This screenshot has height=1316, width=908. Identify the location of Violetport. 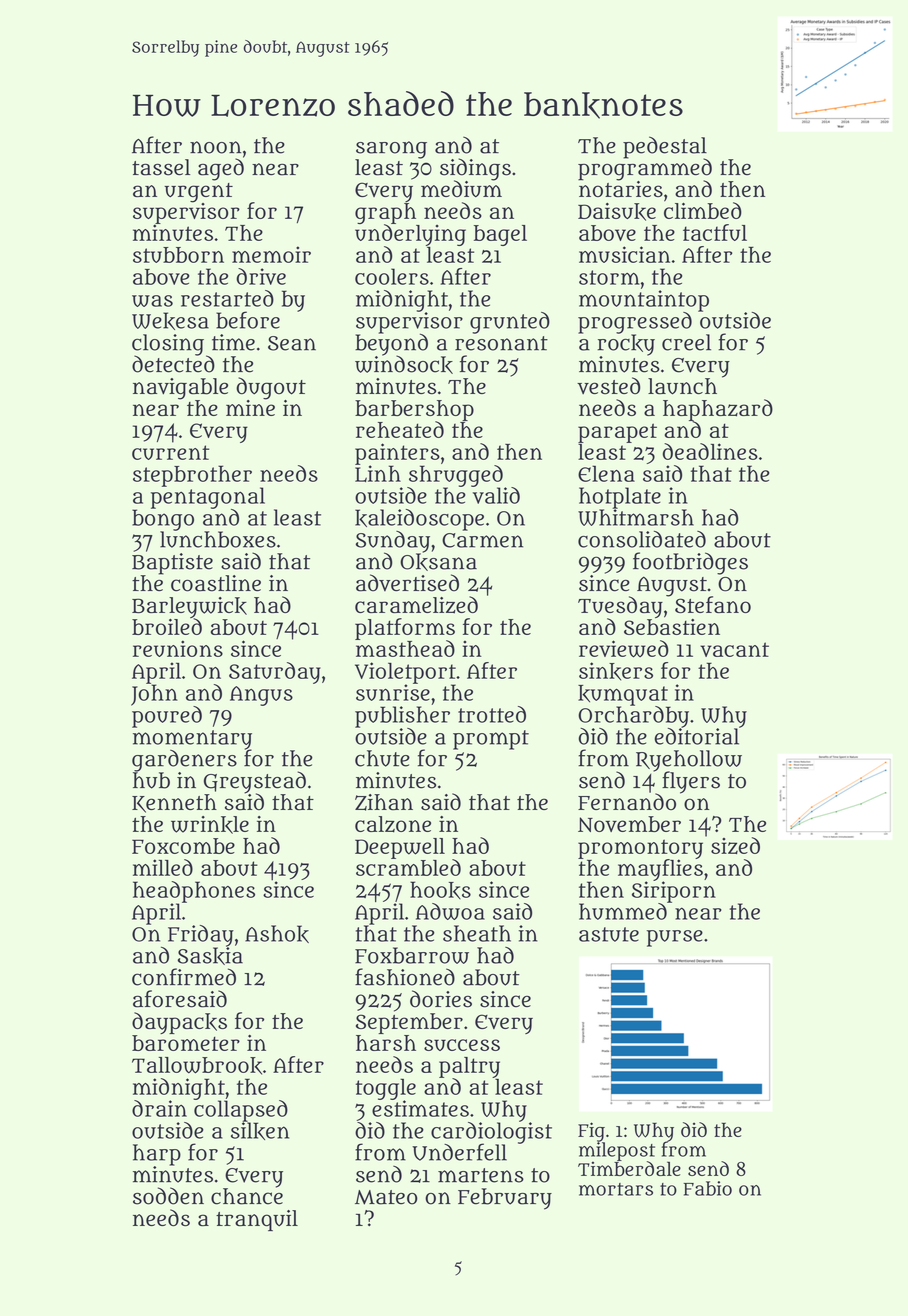
(405, 673).
